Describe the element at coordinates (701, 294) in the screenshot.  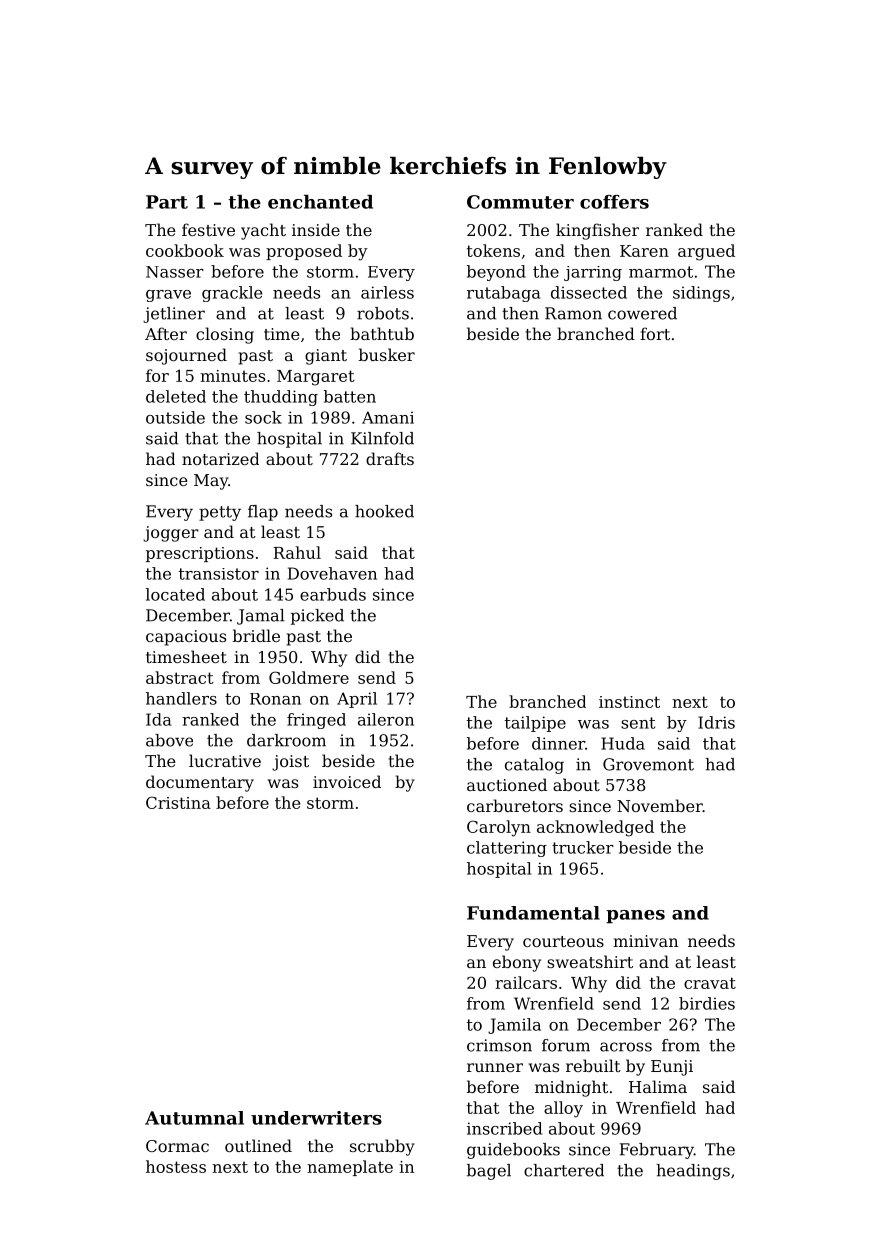
I see `sidings` at that location.
